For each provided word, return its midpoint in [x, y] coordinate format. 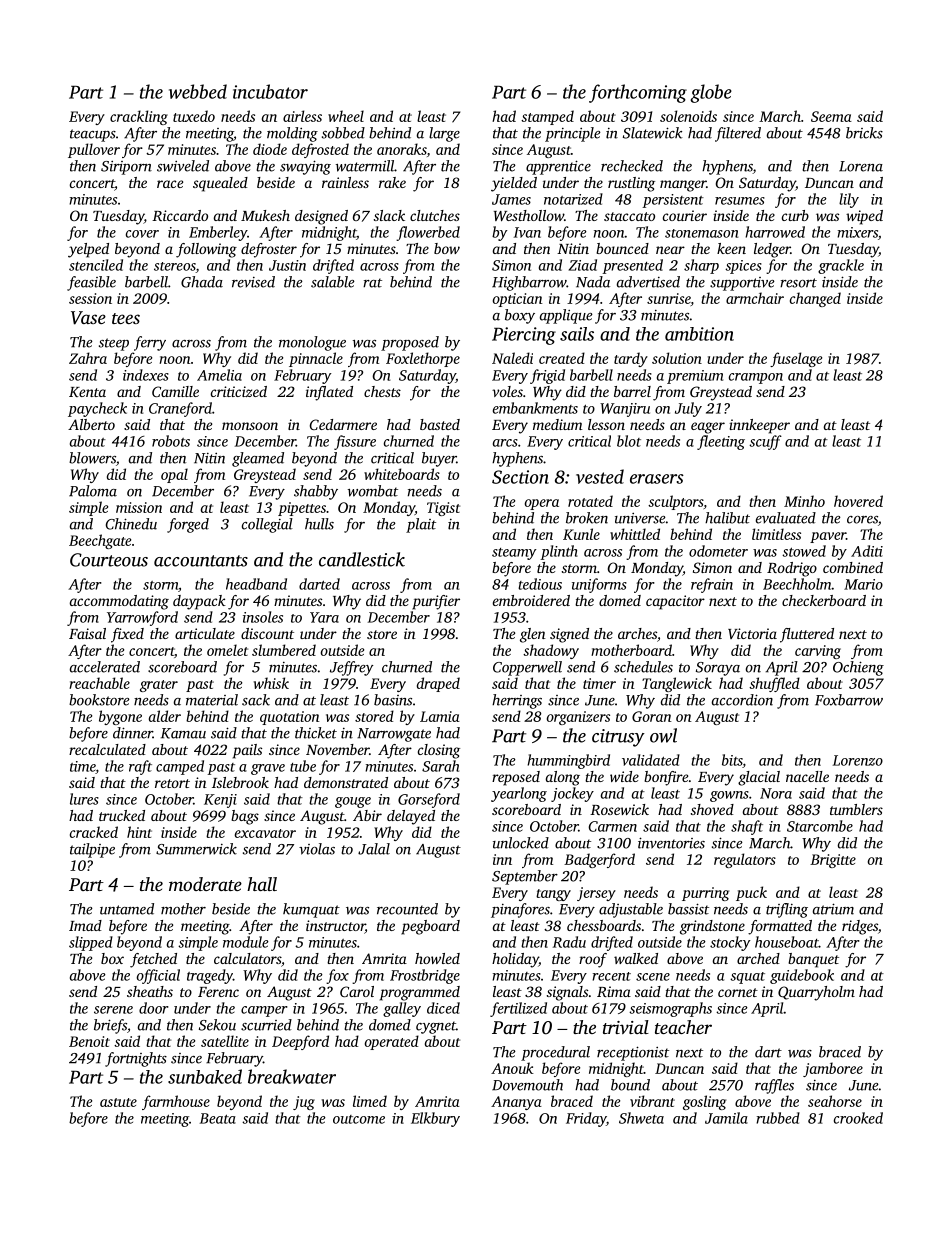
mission [139, 507]
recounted [407, 909]
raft [140, 767]
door [154, 1008]
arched [758, 958]
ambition [699, 334]
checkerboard [824, 600]
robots [171, 441]
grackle [841, 266]
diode [270, 149]
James [511, 199]
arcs [505, 443]
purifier [436, 602]
